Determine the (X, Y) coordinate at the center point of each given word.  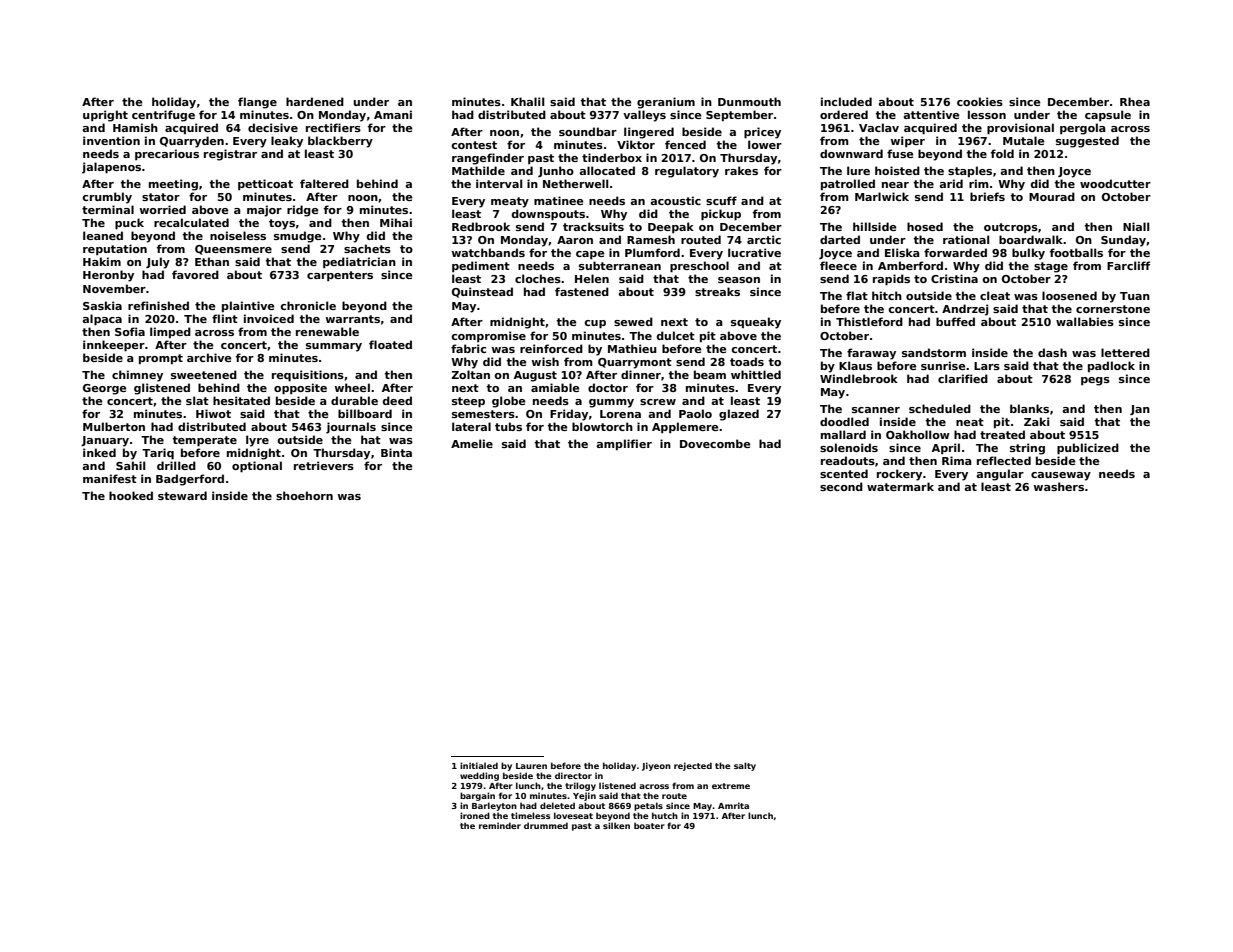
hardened (315, 101)
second (841, 486)
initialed (479, 765)
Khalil (527, 101)
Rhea (1135, 101)
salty (745, 766)
